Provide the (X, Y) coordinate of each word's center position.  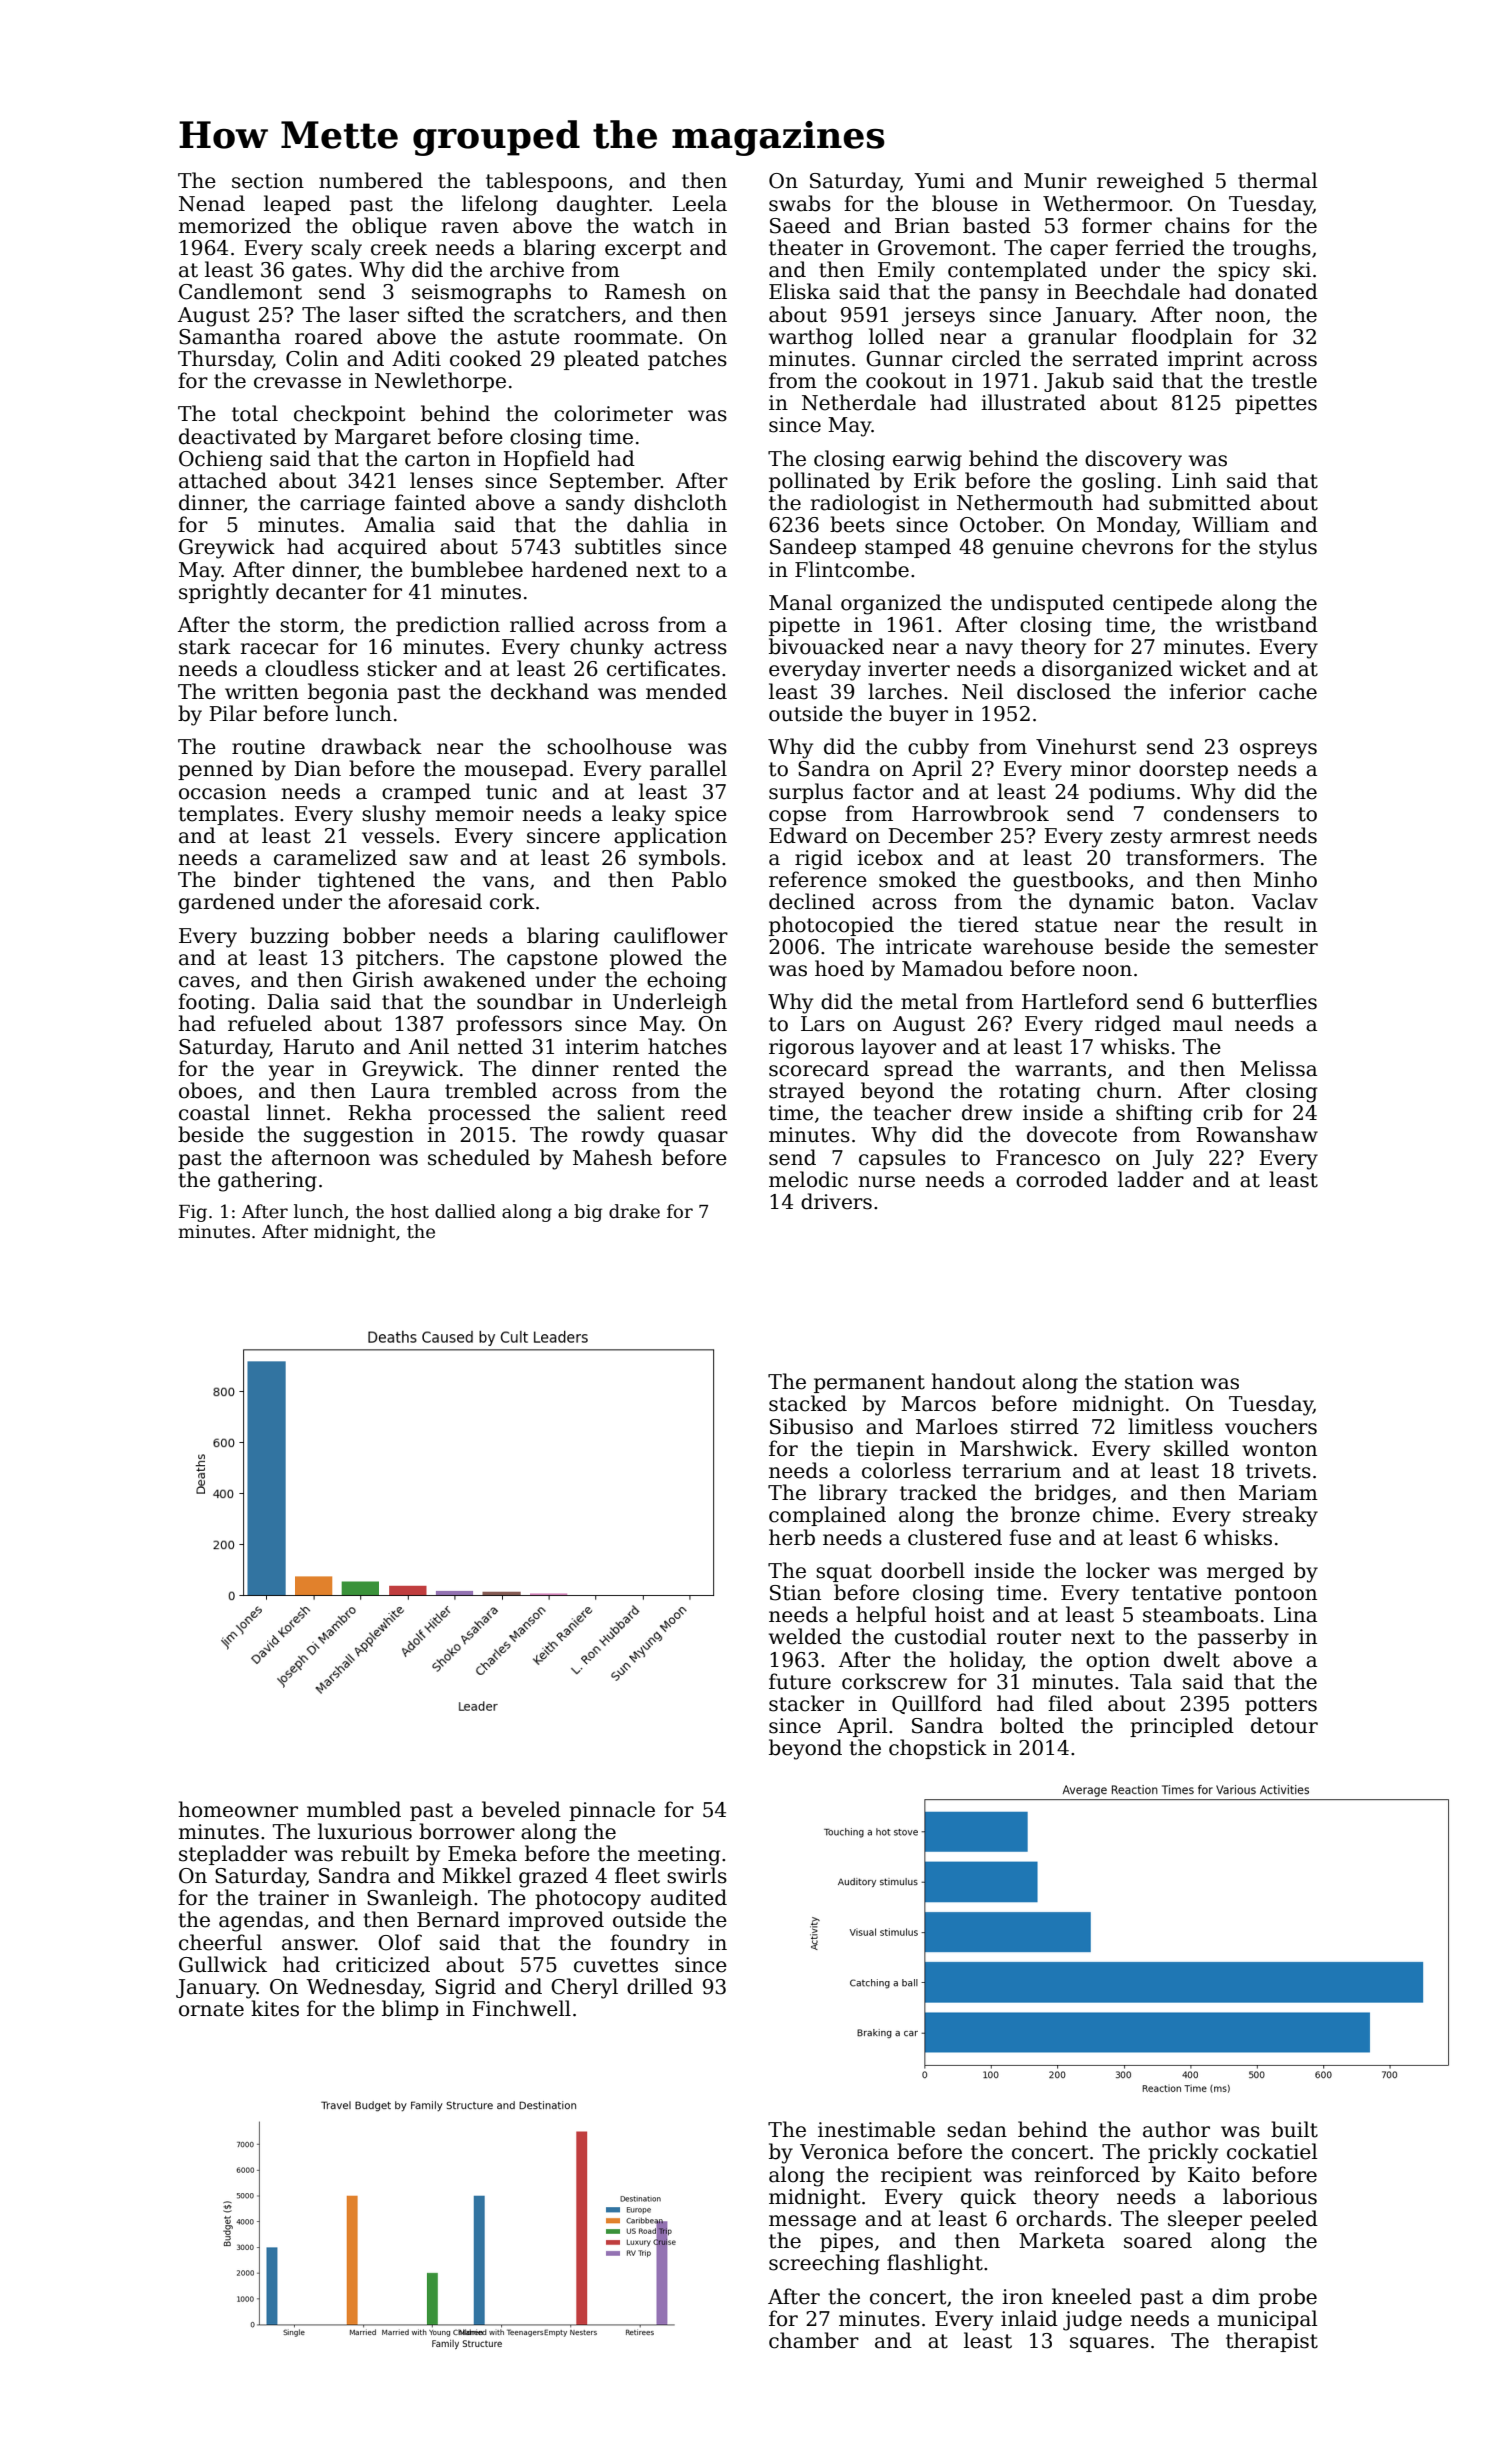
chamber (814, 2340)
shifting (1154, 1114)
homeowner (238, 1809)
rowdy (612, 1136)
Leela (699, 203)
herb (792, 1537)
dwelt (1192, 1659)
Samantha (230, 336)
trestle (1284, 380)
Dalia (293, 1001)
